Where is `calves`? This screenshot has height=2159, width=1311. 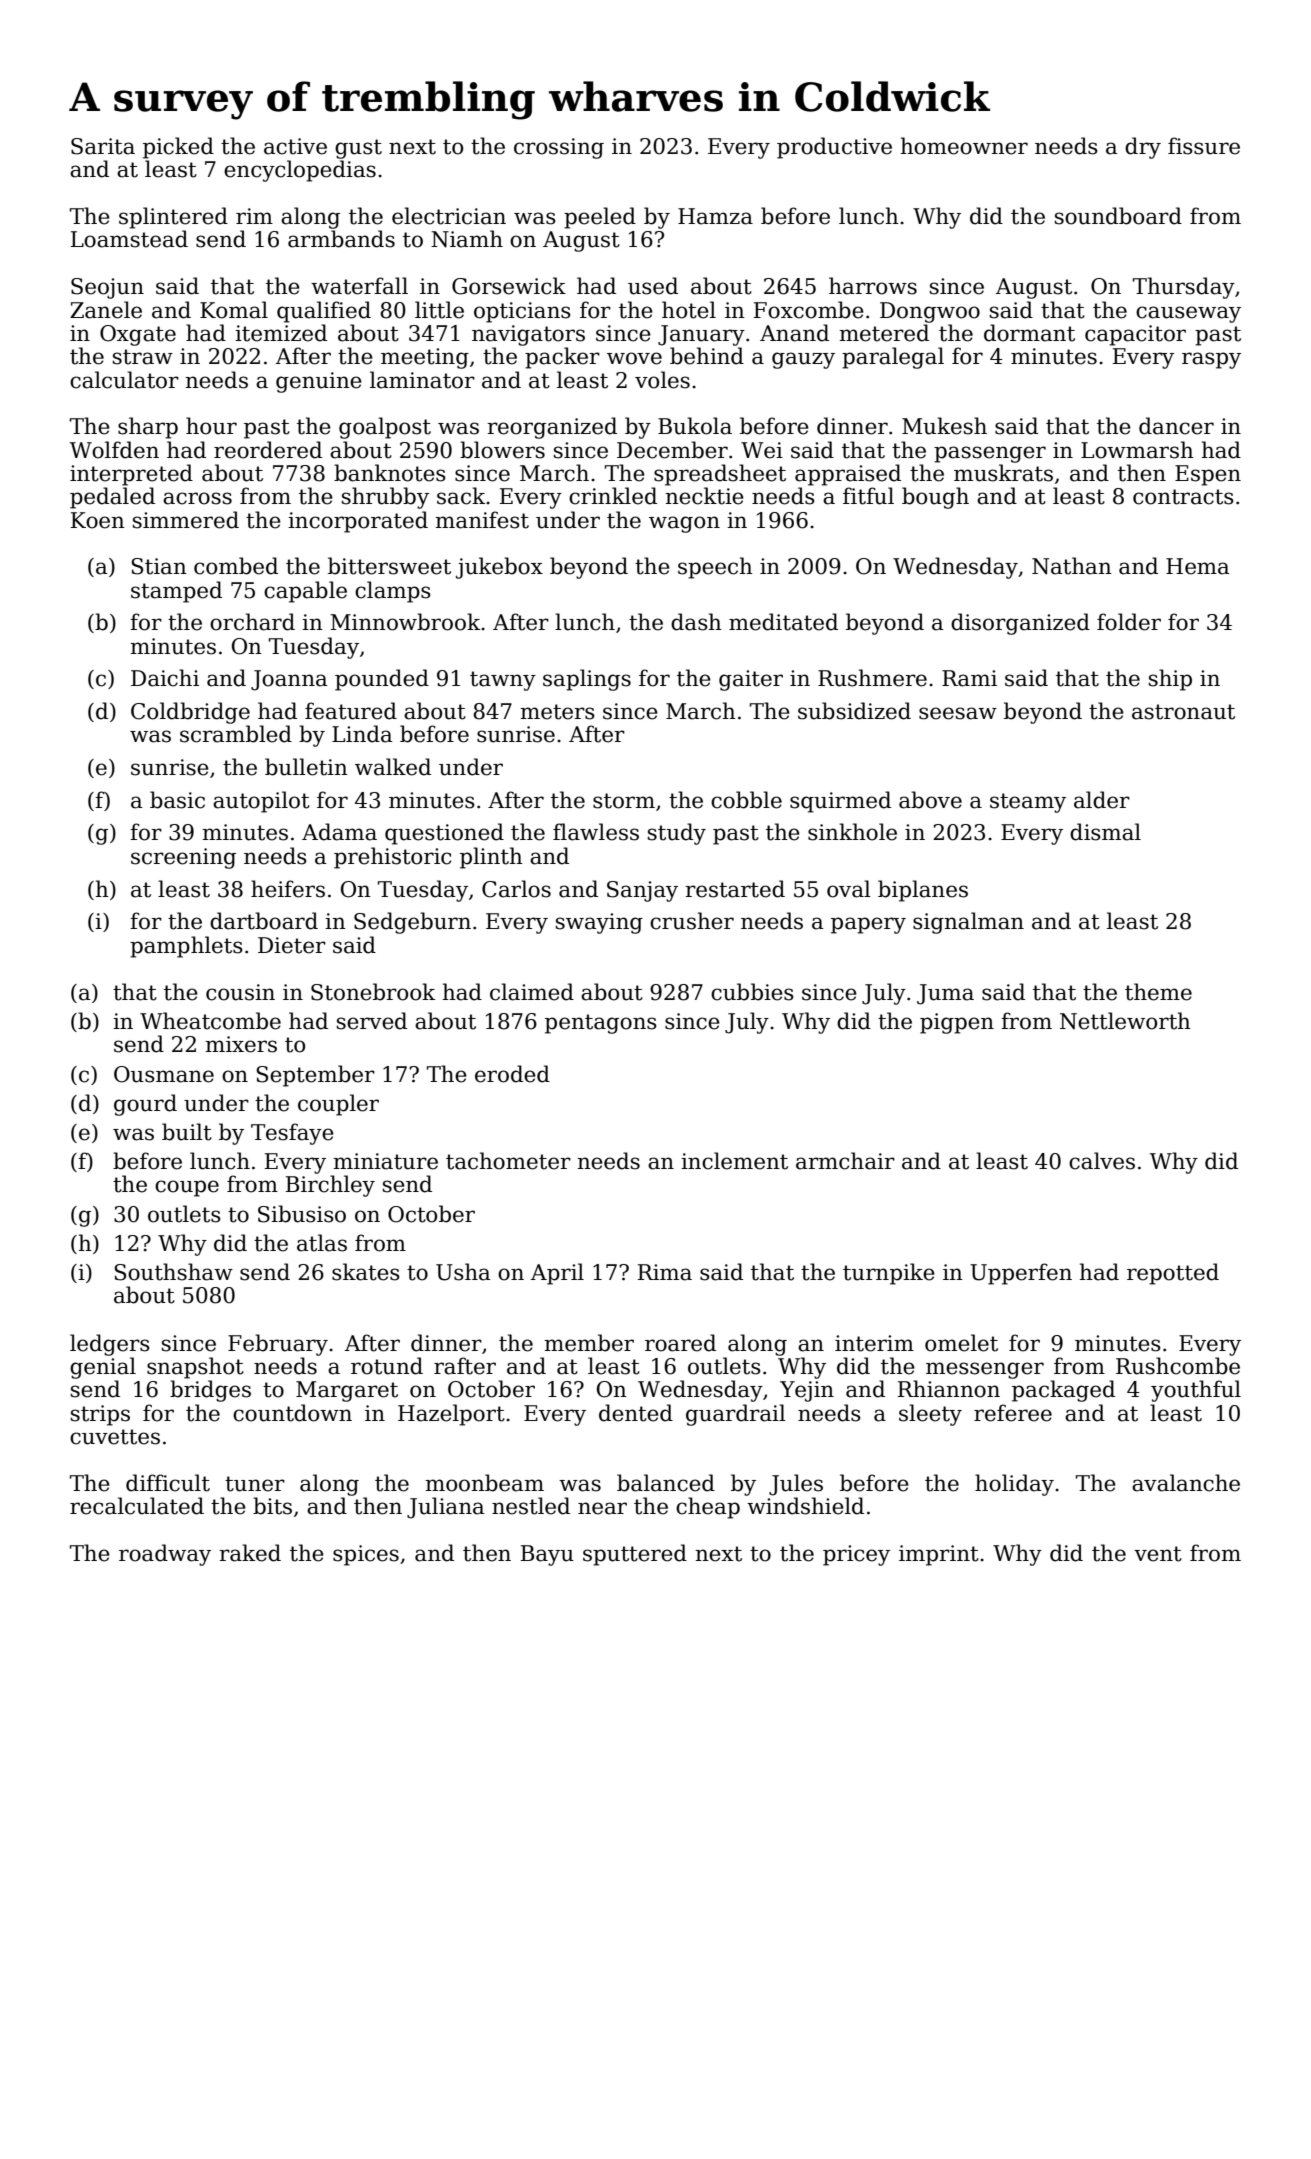
calves is located at coordinates (1102, 1161).
